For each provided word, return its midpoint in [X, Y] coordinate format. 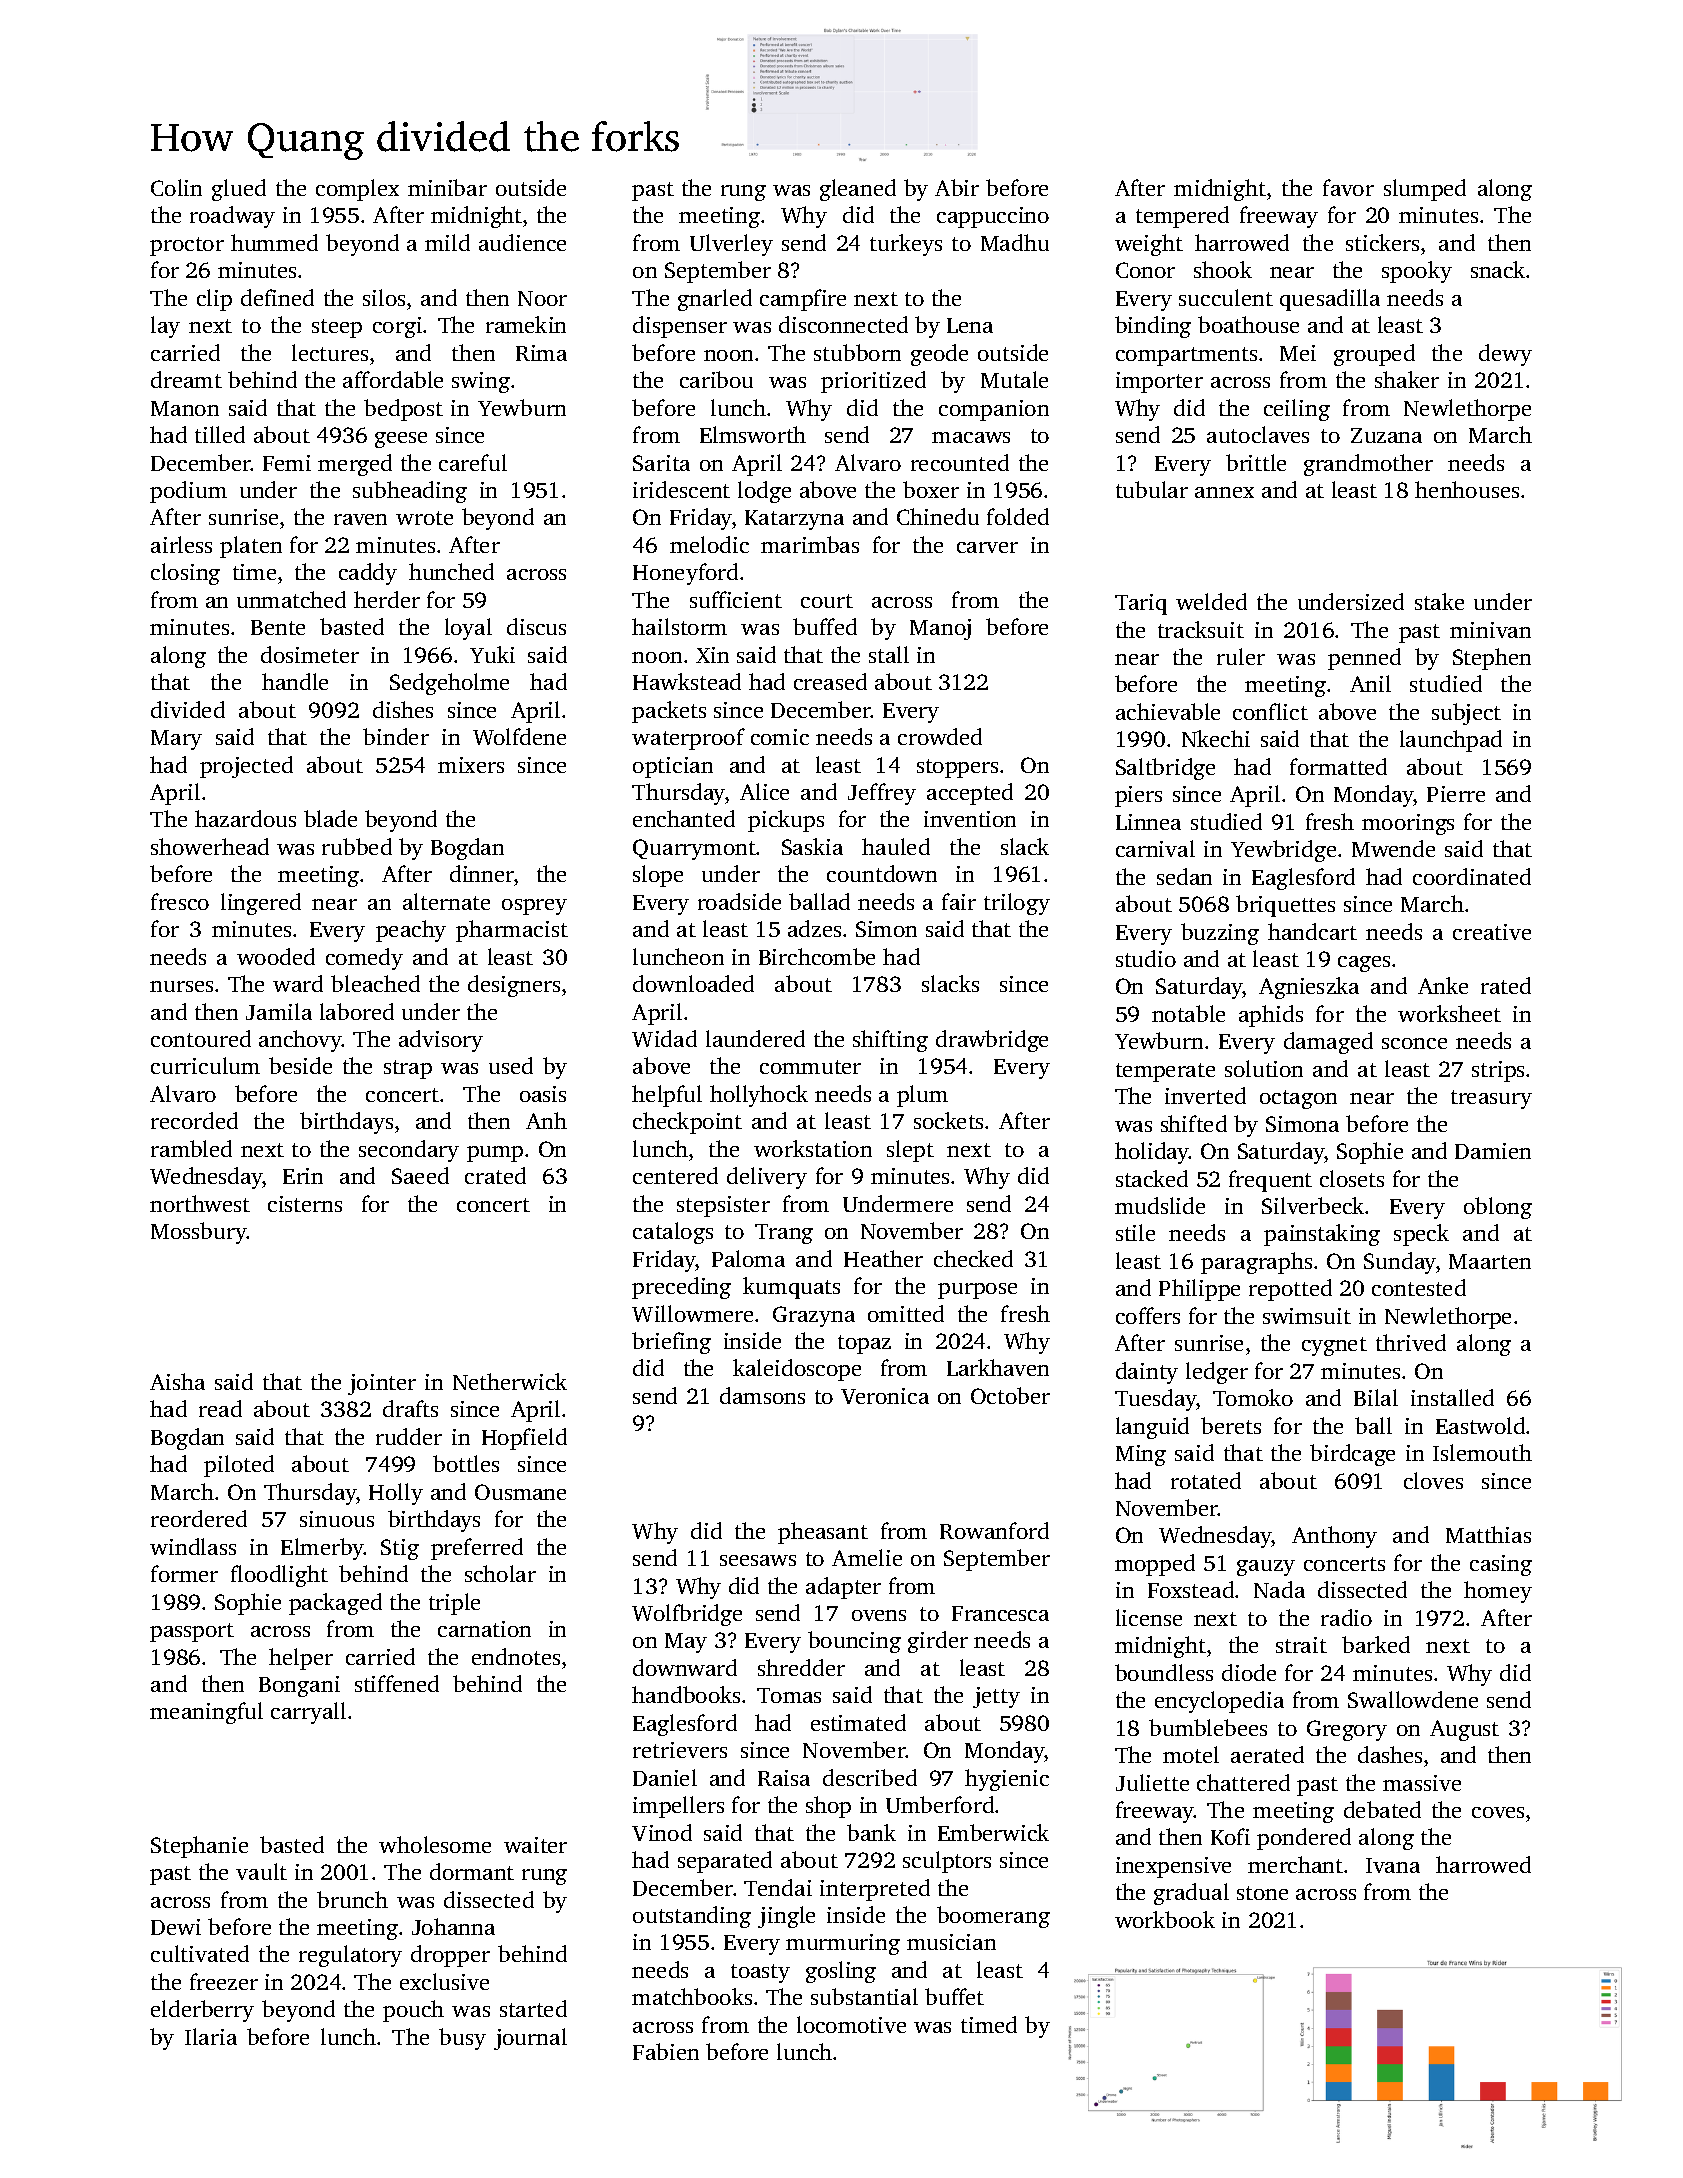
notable [1188, 1013]
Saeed [420, 1175]
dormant [472, 1871]
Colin [176, 187]
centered [675, 1175]
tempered [1182, 217]
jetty [996, 1697]
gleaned [858, 190]
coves [1498, 1812]
